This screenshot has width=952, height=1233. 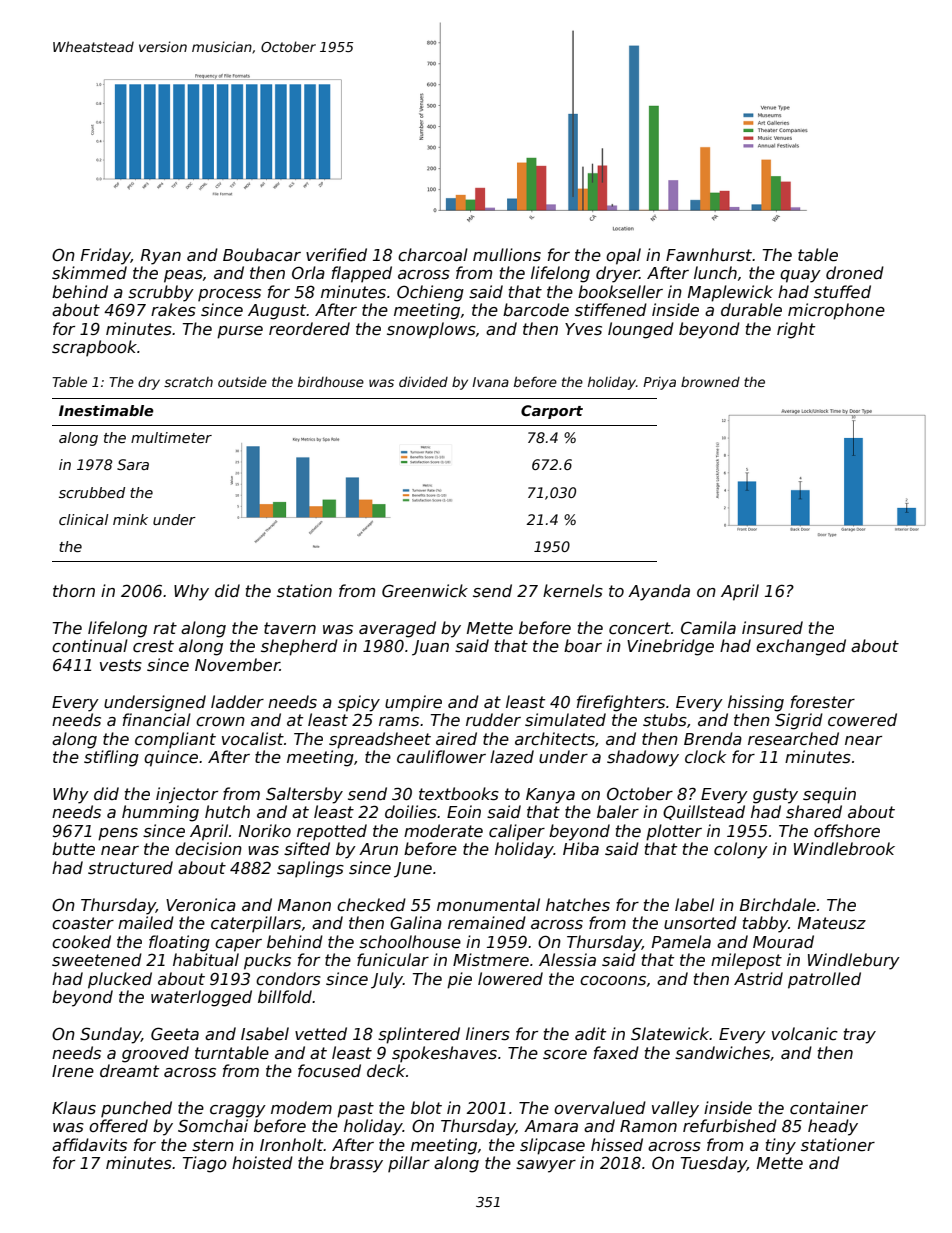 I want to click on exchanged, so click(x=801, y=647).
